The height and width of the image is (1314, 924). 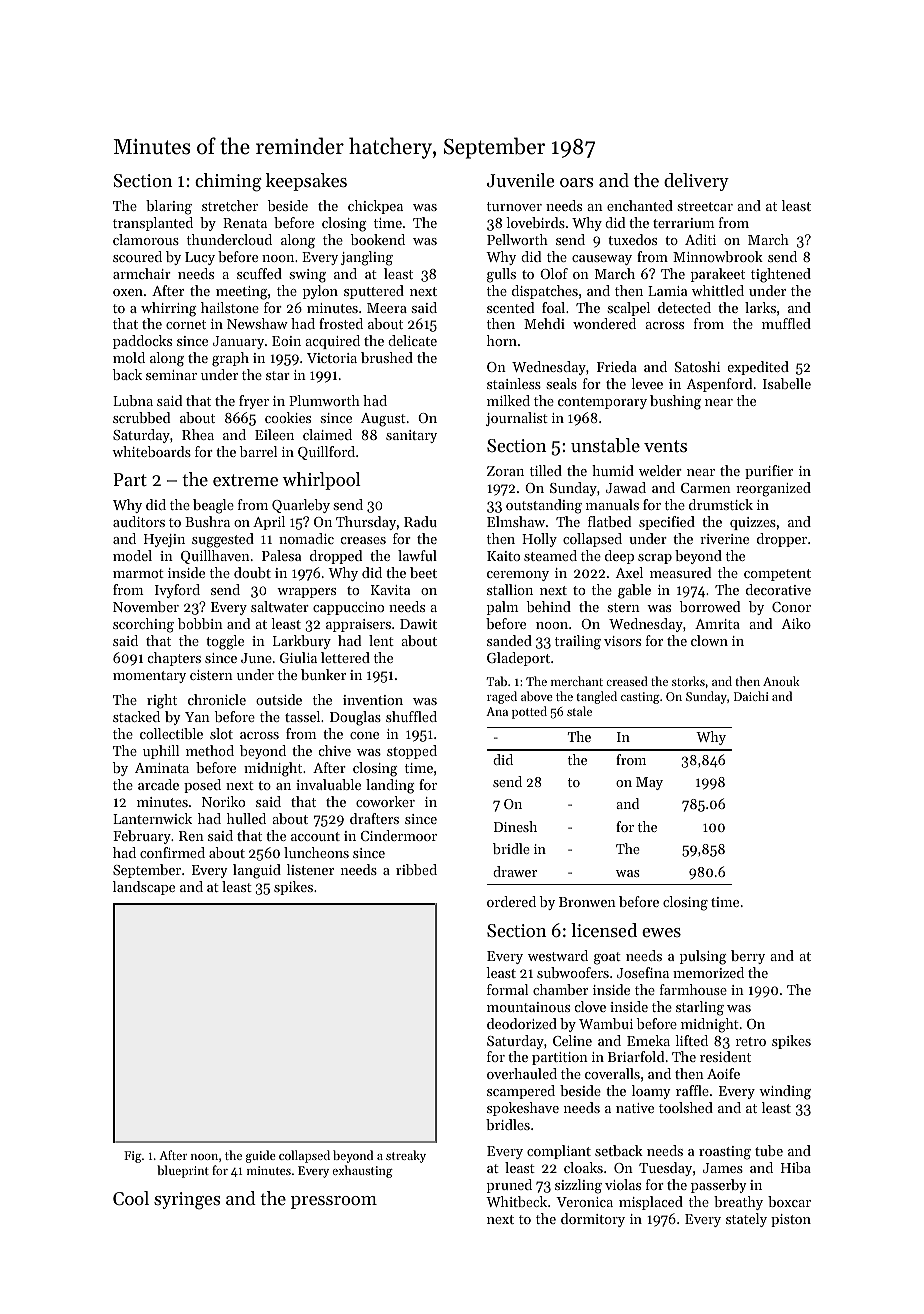 What do you see at coordinates (522, 1073) in the image?
I see `overhauled` at bounding box center [522, 1073].
